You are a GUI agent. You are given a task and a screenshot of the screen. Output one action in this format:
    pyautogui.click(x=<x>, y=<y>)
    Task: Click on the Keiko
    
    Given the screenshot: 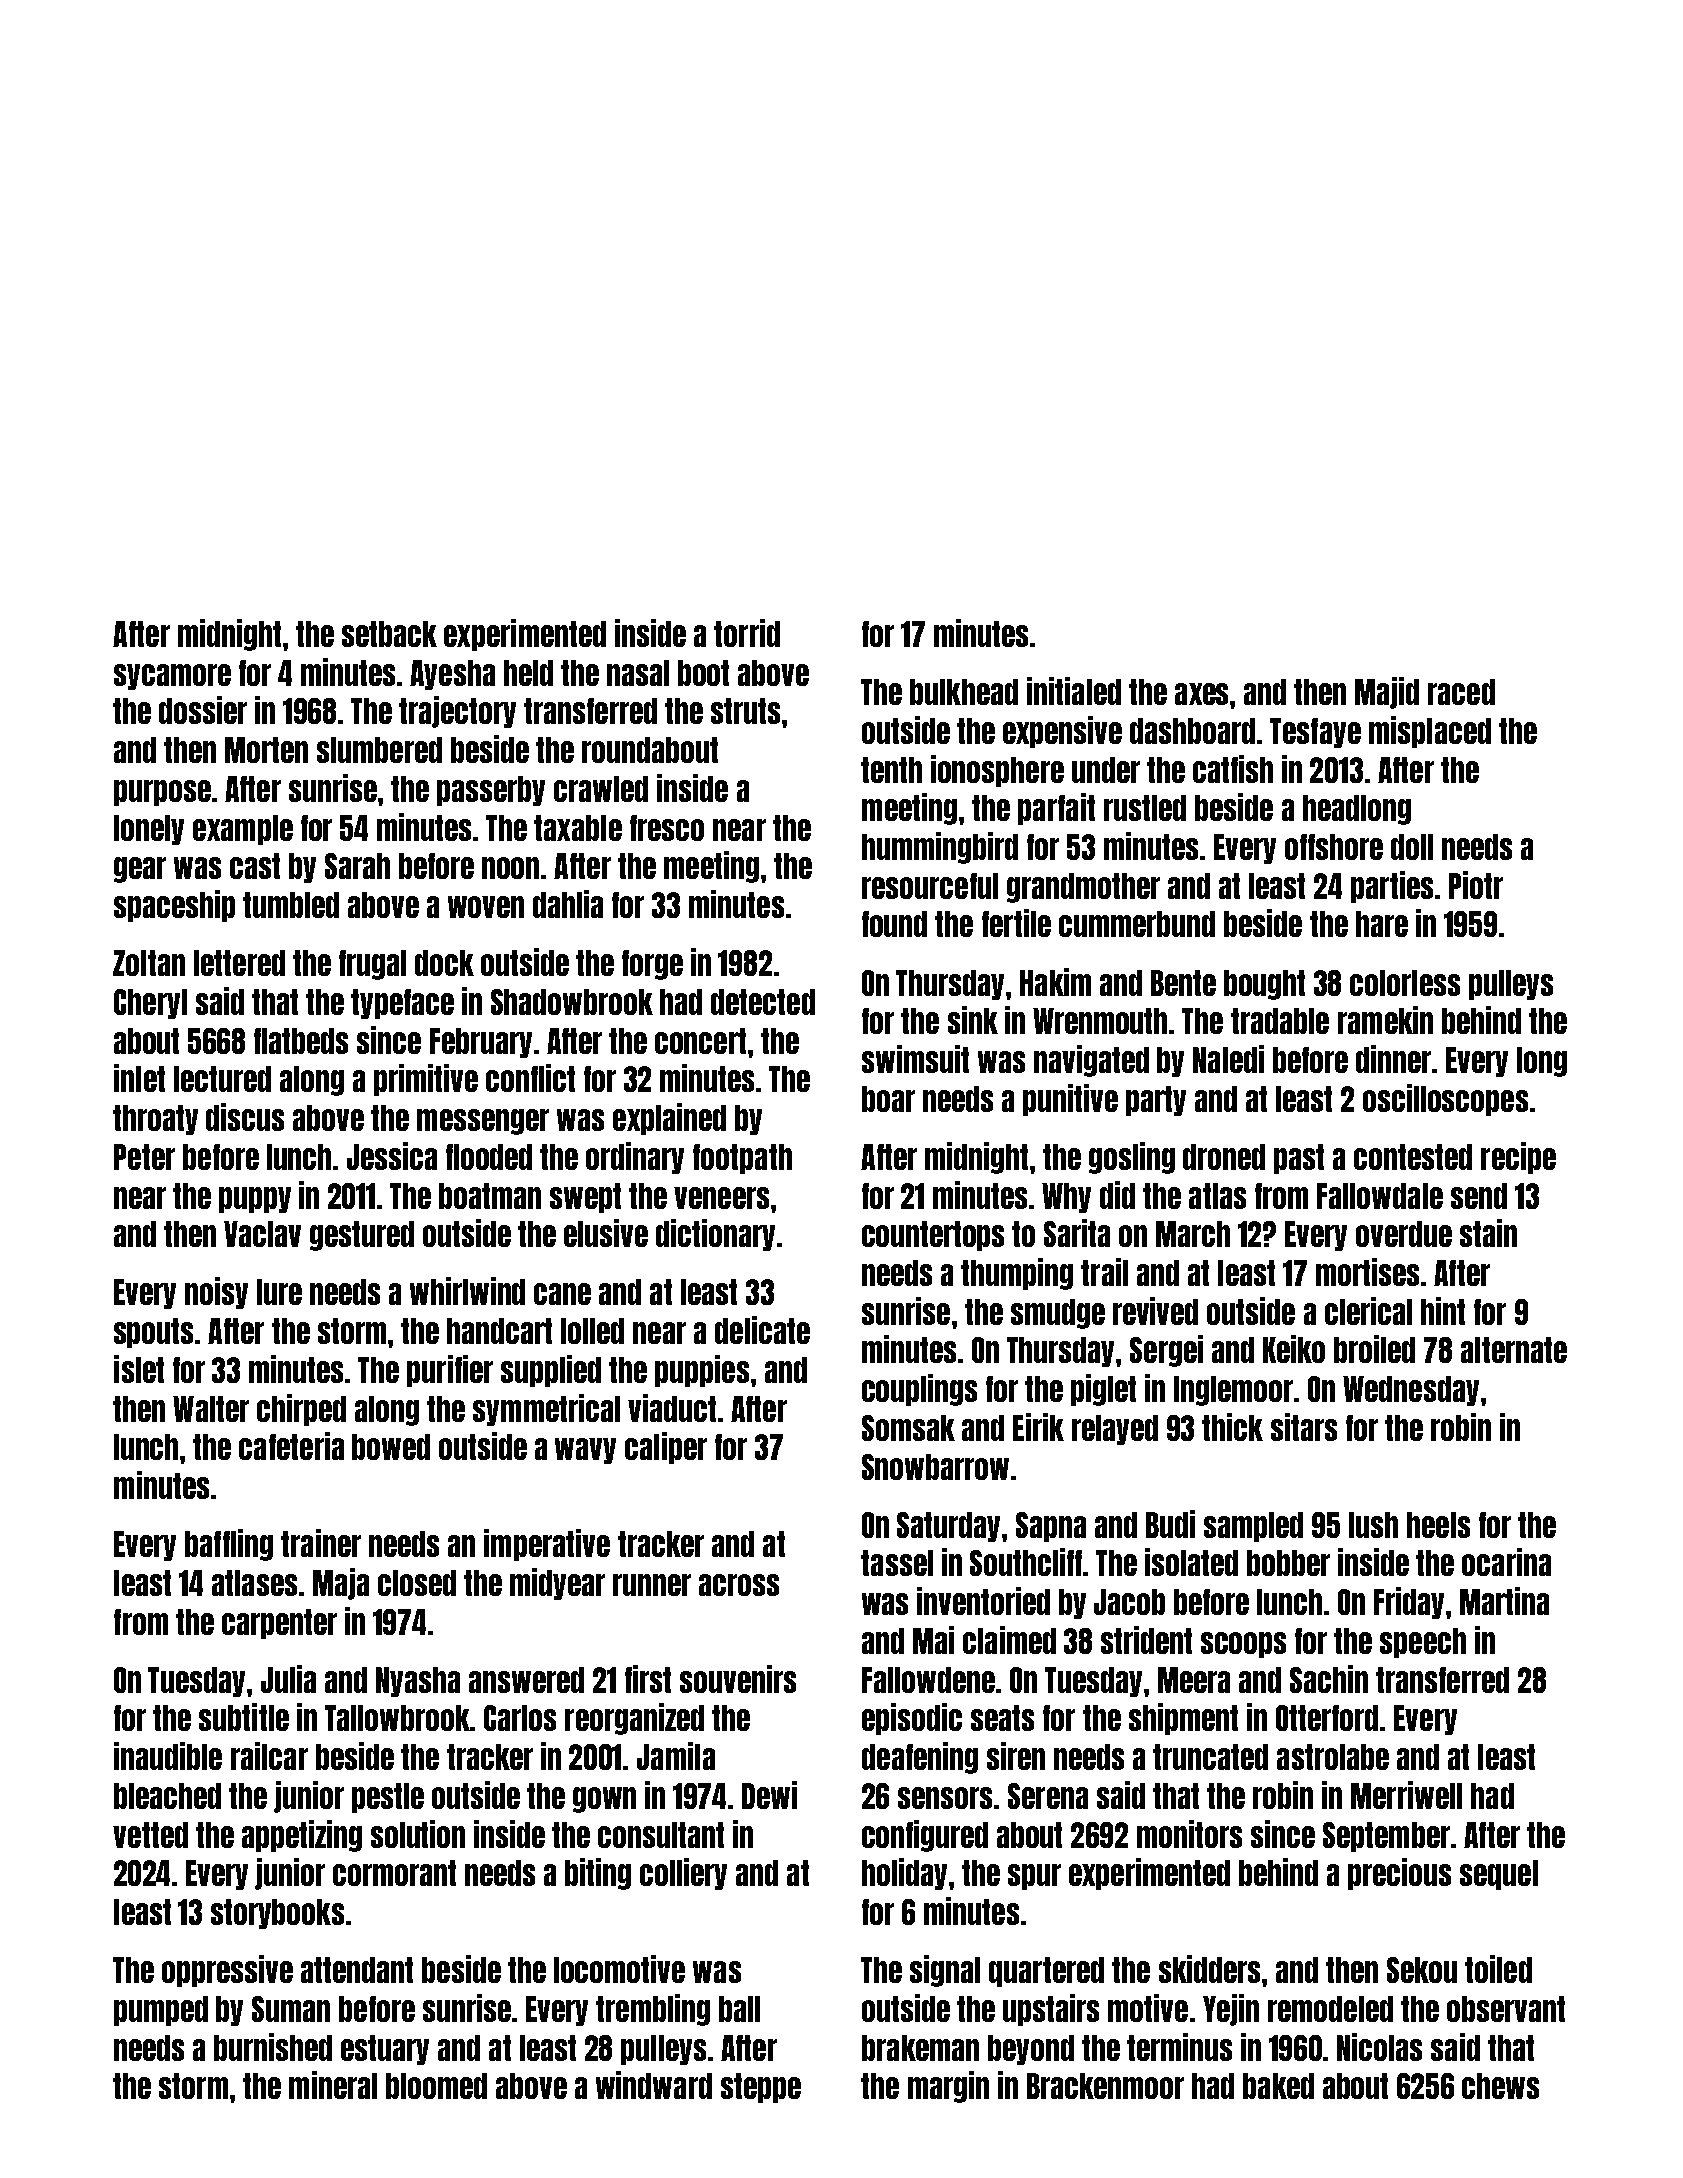 What is the action you would take?
    pyautogui.click(x=1294, y=1349)
